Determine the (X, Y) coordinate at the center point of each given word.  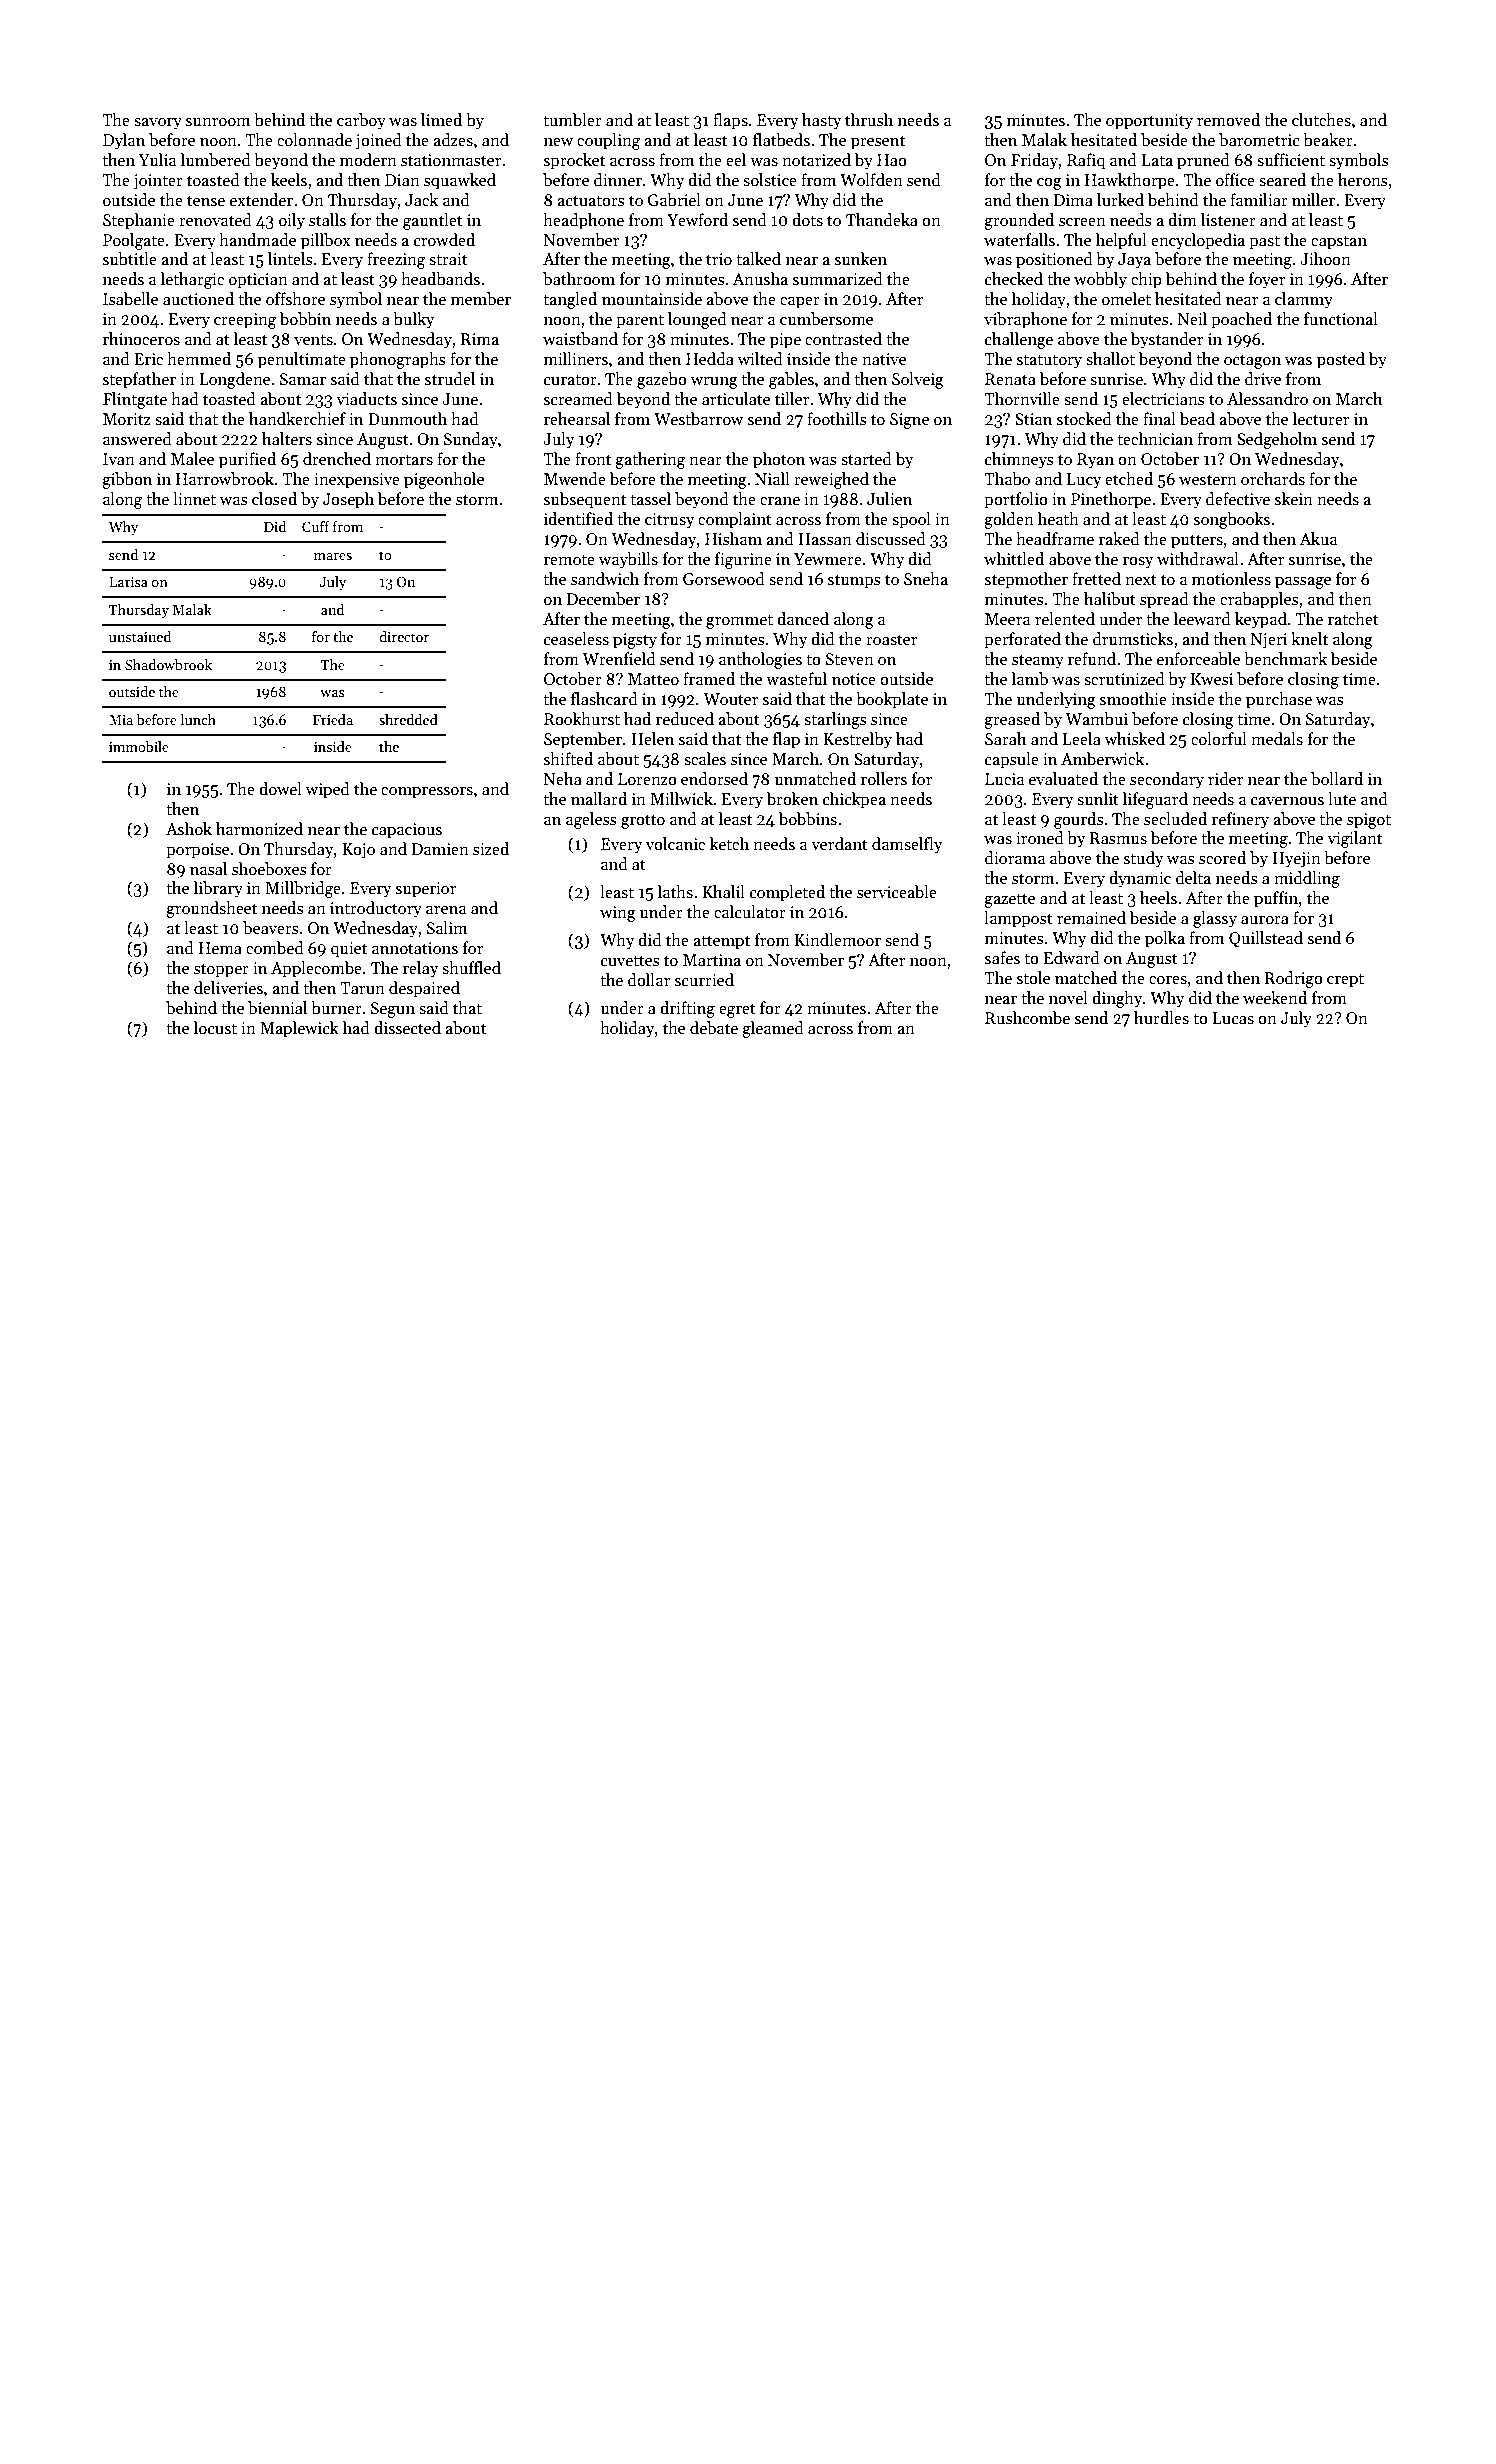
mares (333, 556)
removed (1228, 120)
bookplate (892, 700)
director (404, 636)
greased (1012, 720)
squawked (460, 181)
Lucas (1233, 1018)
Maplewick (299, 1029)
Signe (909, 421)
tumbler (572, 120)
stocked (1084, 419)
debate (714, 1028)
